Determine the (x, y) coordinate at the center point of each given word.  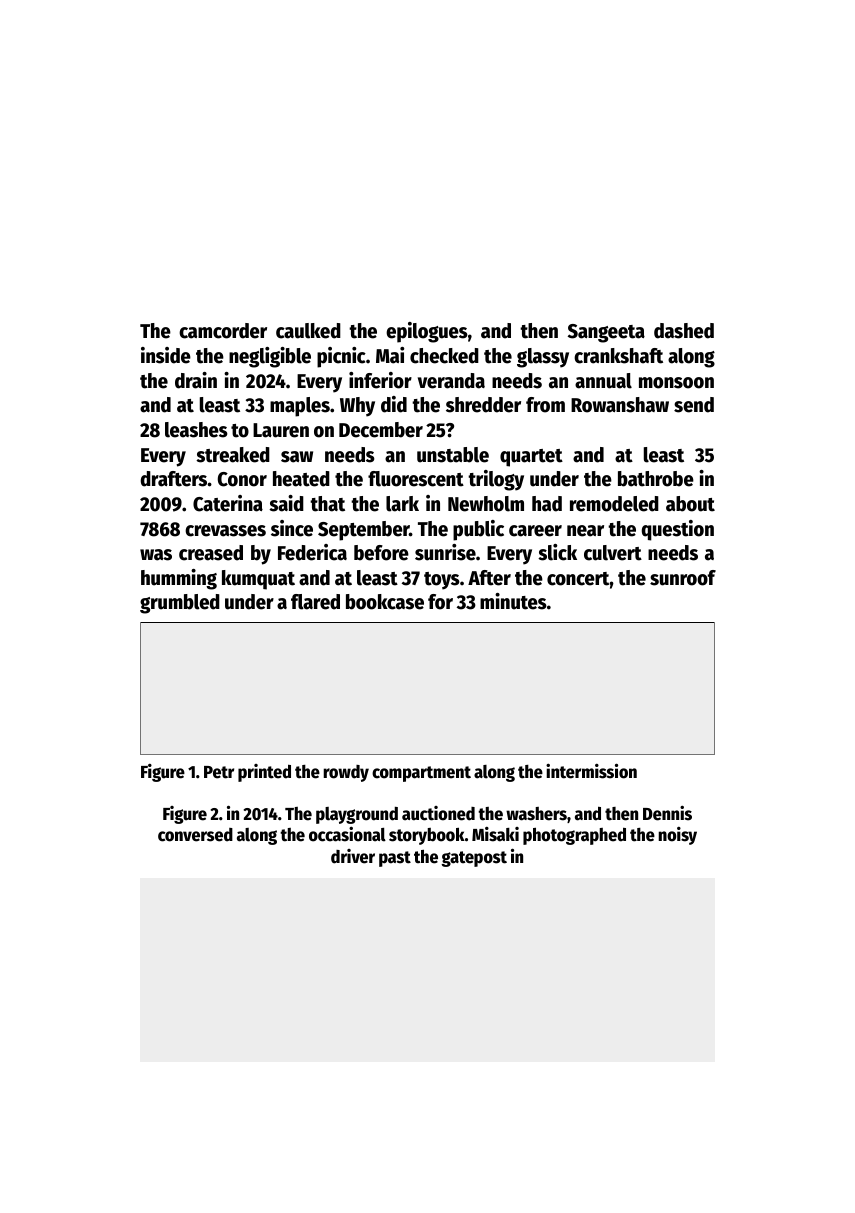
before (381, 553)
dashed (684, 331)
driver (353, 856)
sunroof (683, 578)
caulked (308, 331)
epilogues (427, 332)
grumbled (180, 604)
